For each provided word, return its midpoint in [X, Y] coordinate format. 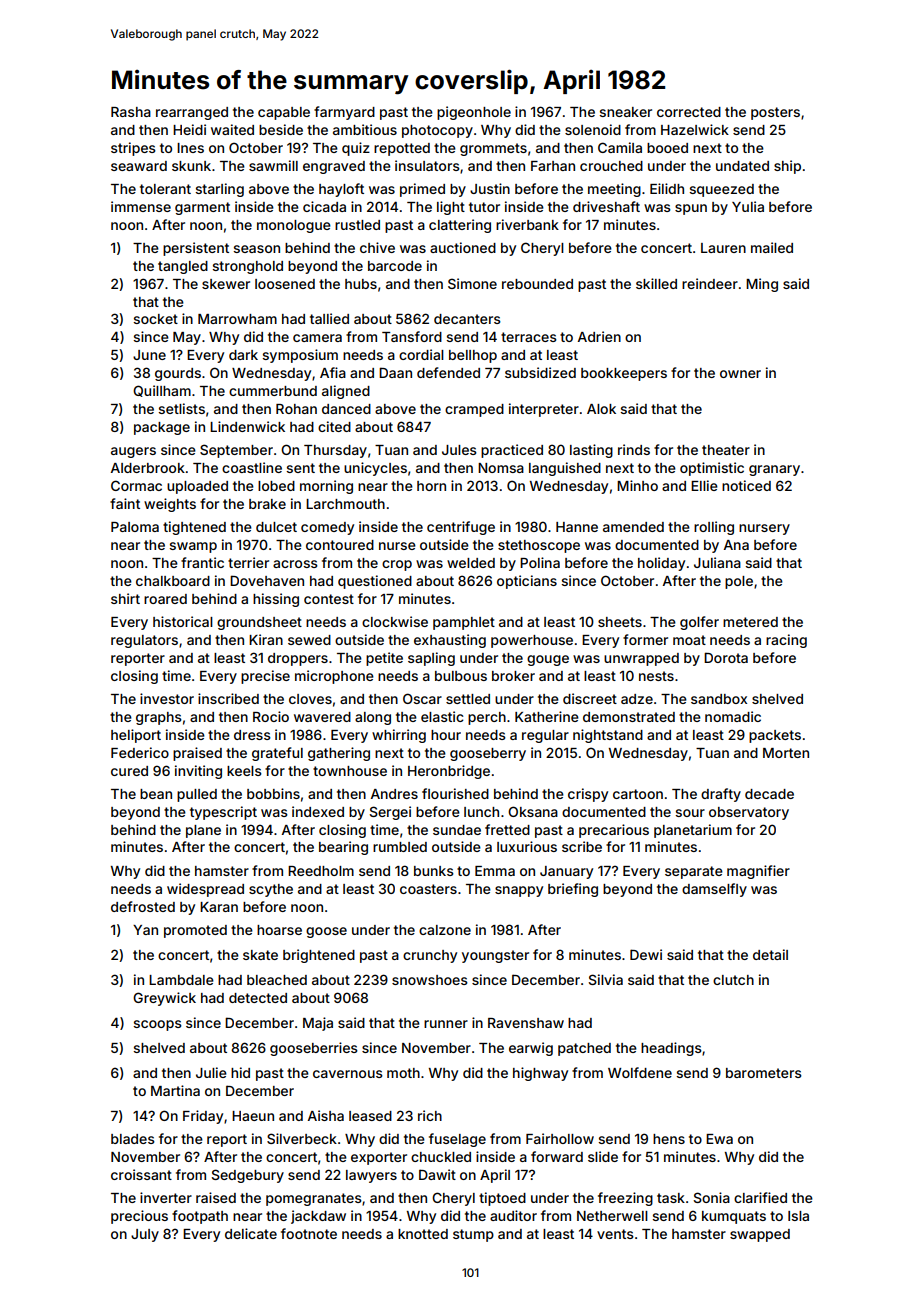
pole [739, 582]
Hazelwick [695, 129]
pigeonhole [474, 113]
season [256, 249]
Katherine [547, 716]
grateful [277, 754]
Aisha [326, 1115]
